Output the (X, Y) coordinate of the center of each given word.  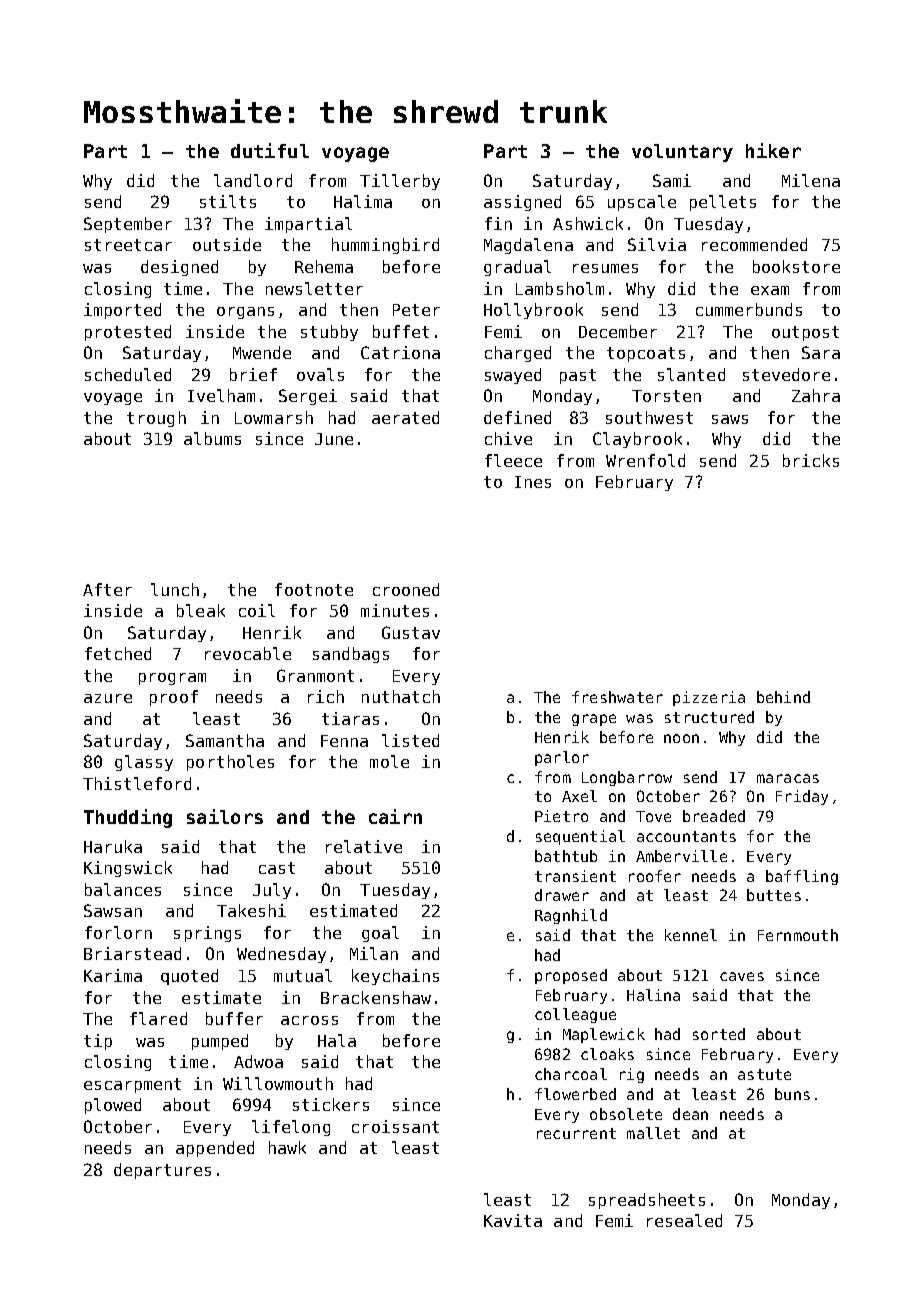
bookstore (796, 266)
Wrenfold (645, 460)
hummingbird (385, 246)
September (128, 225)
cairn (395, 816)
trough (156, 419)
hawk (287, 1147)
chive (508, 438)
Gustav (411, 632)
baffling (802, 877)
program (172, 679)
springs (207, 934)
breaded (714, 816)
